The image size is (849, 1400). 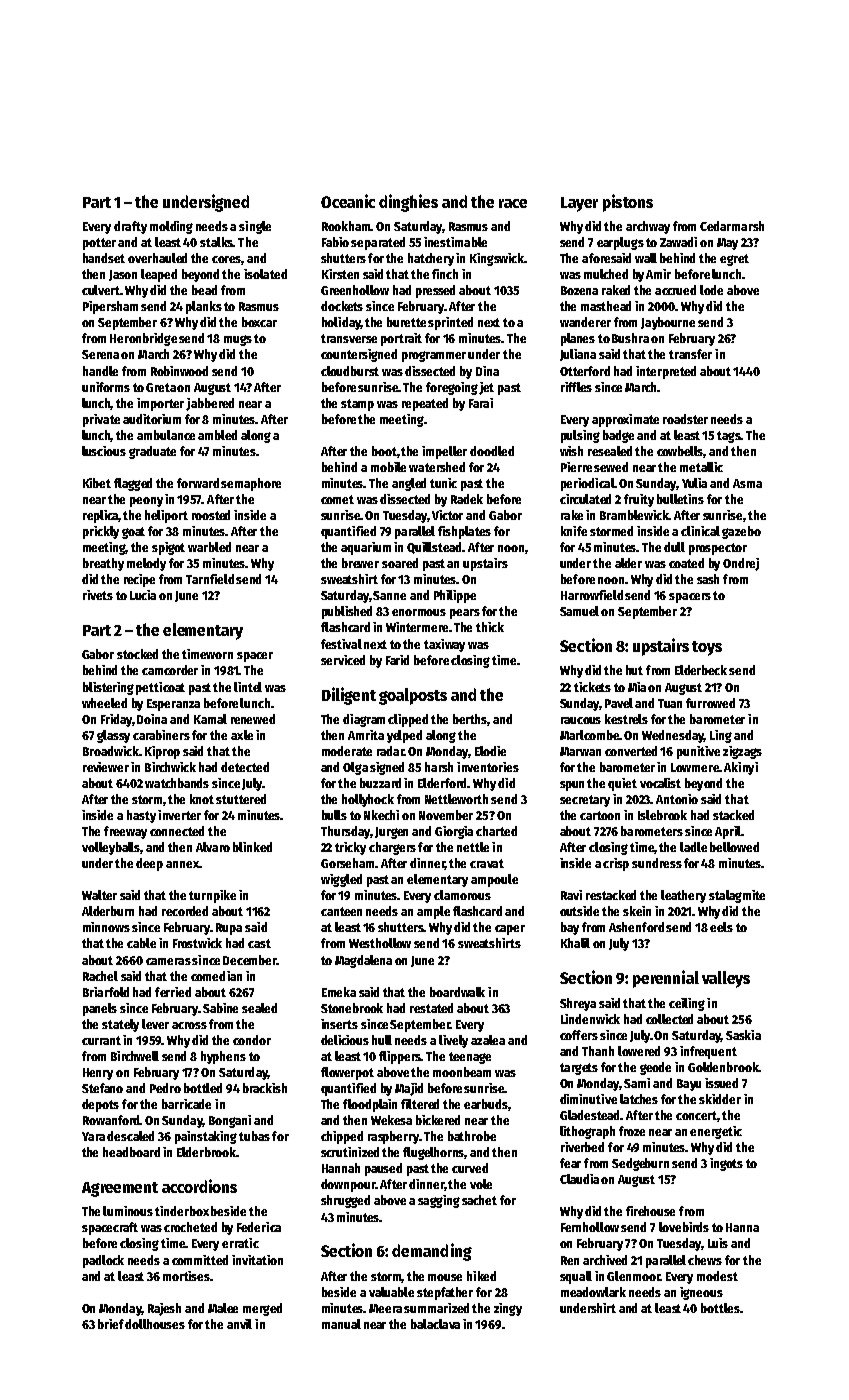 What do you see at coordinates (453, 1041) in the screenshot?
I see `lively` at bounding box center [453, 1041].
